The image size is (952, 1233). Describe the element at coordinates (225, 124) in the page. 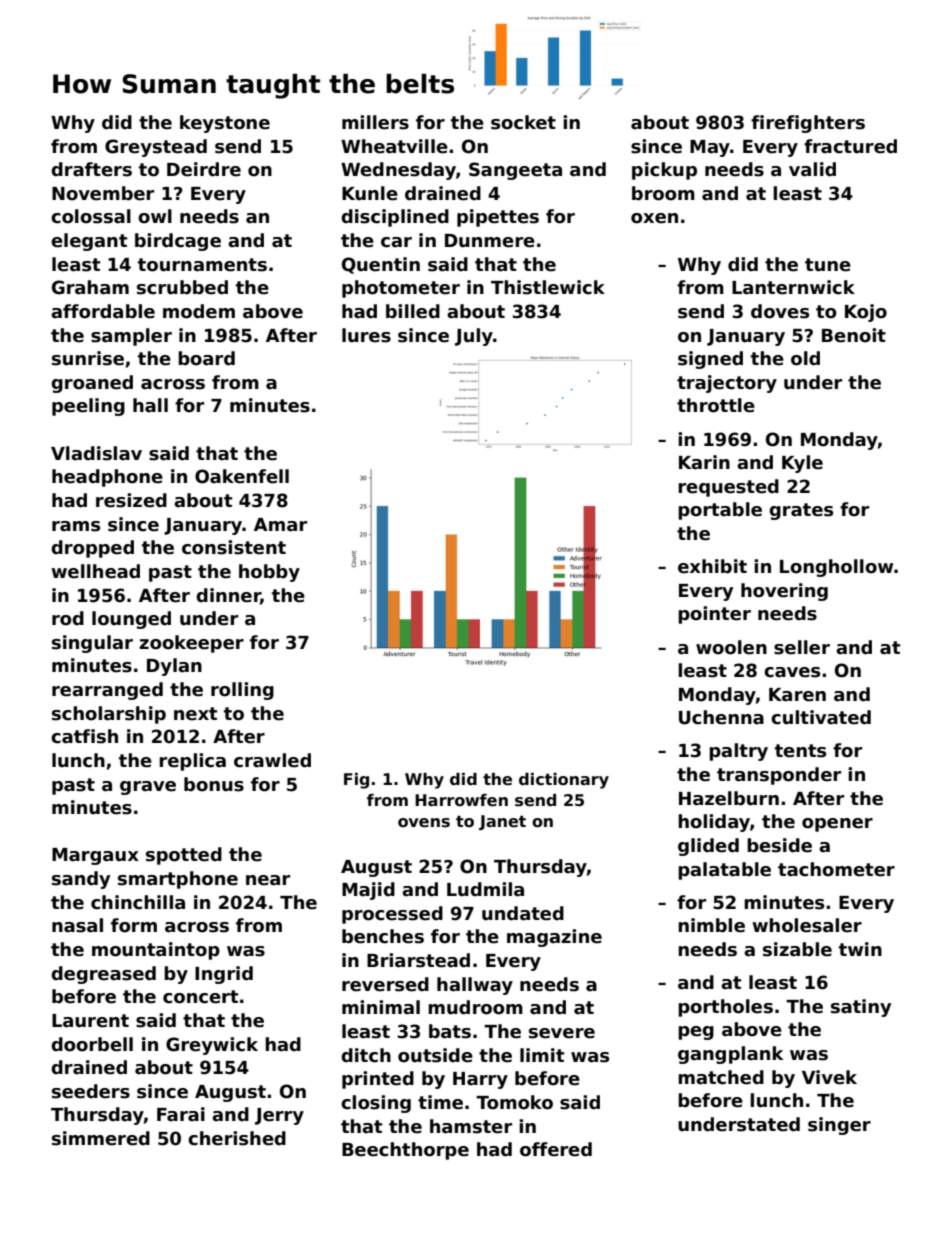

I see `keystone` at that location.
